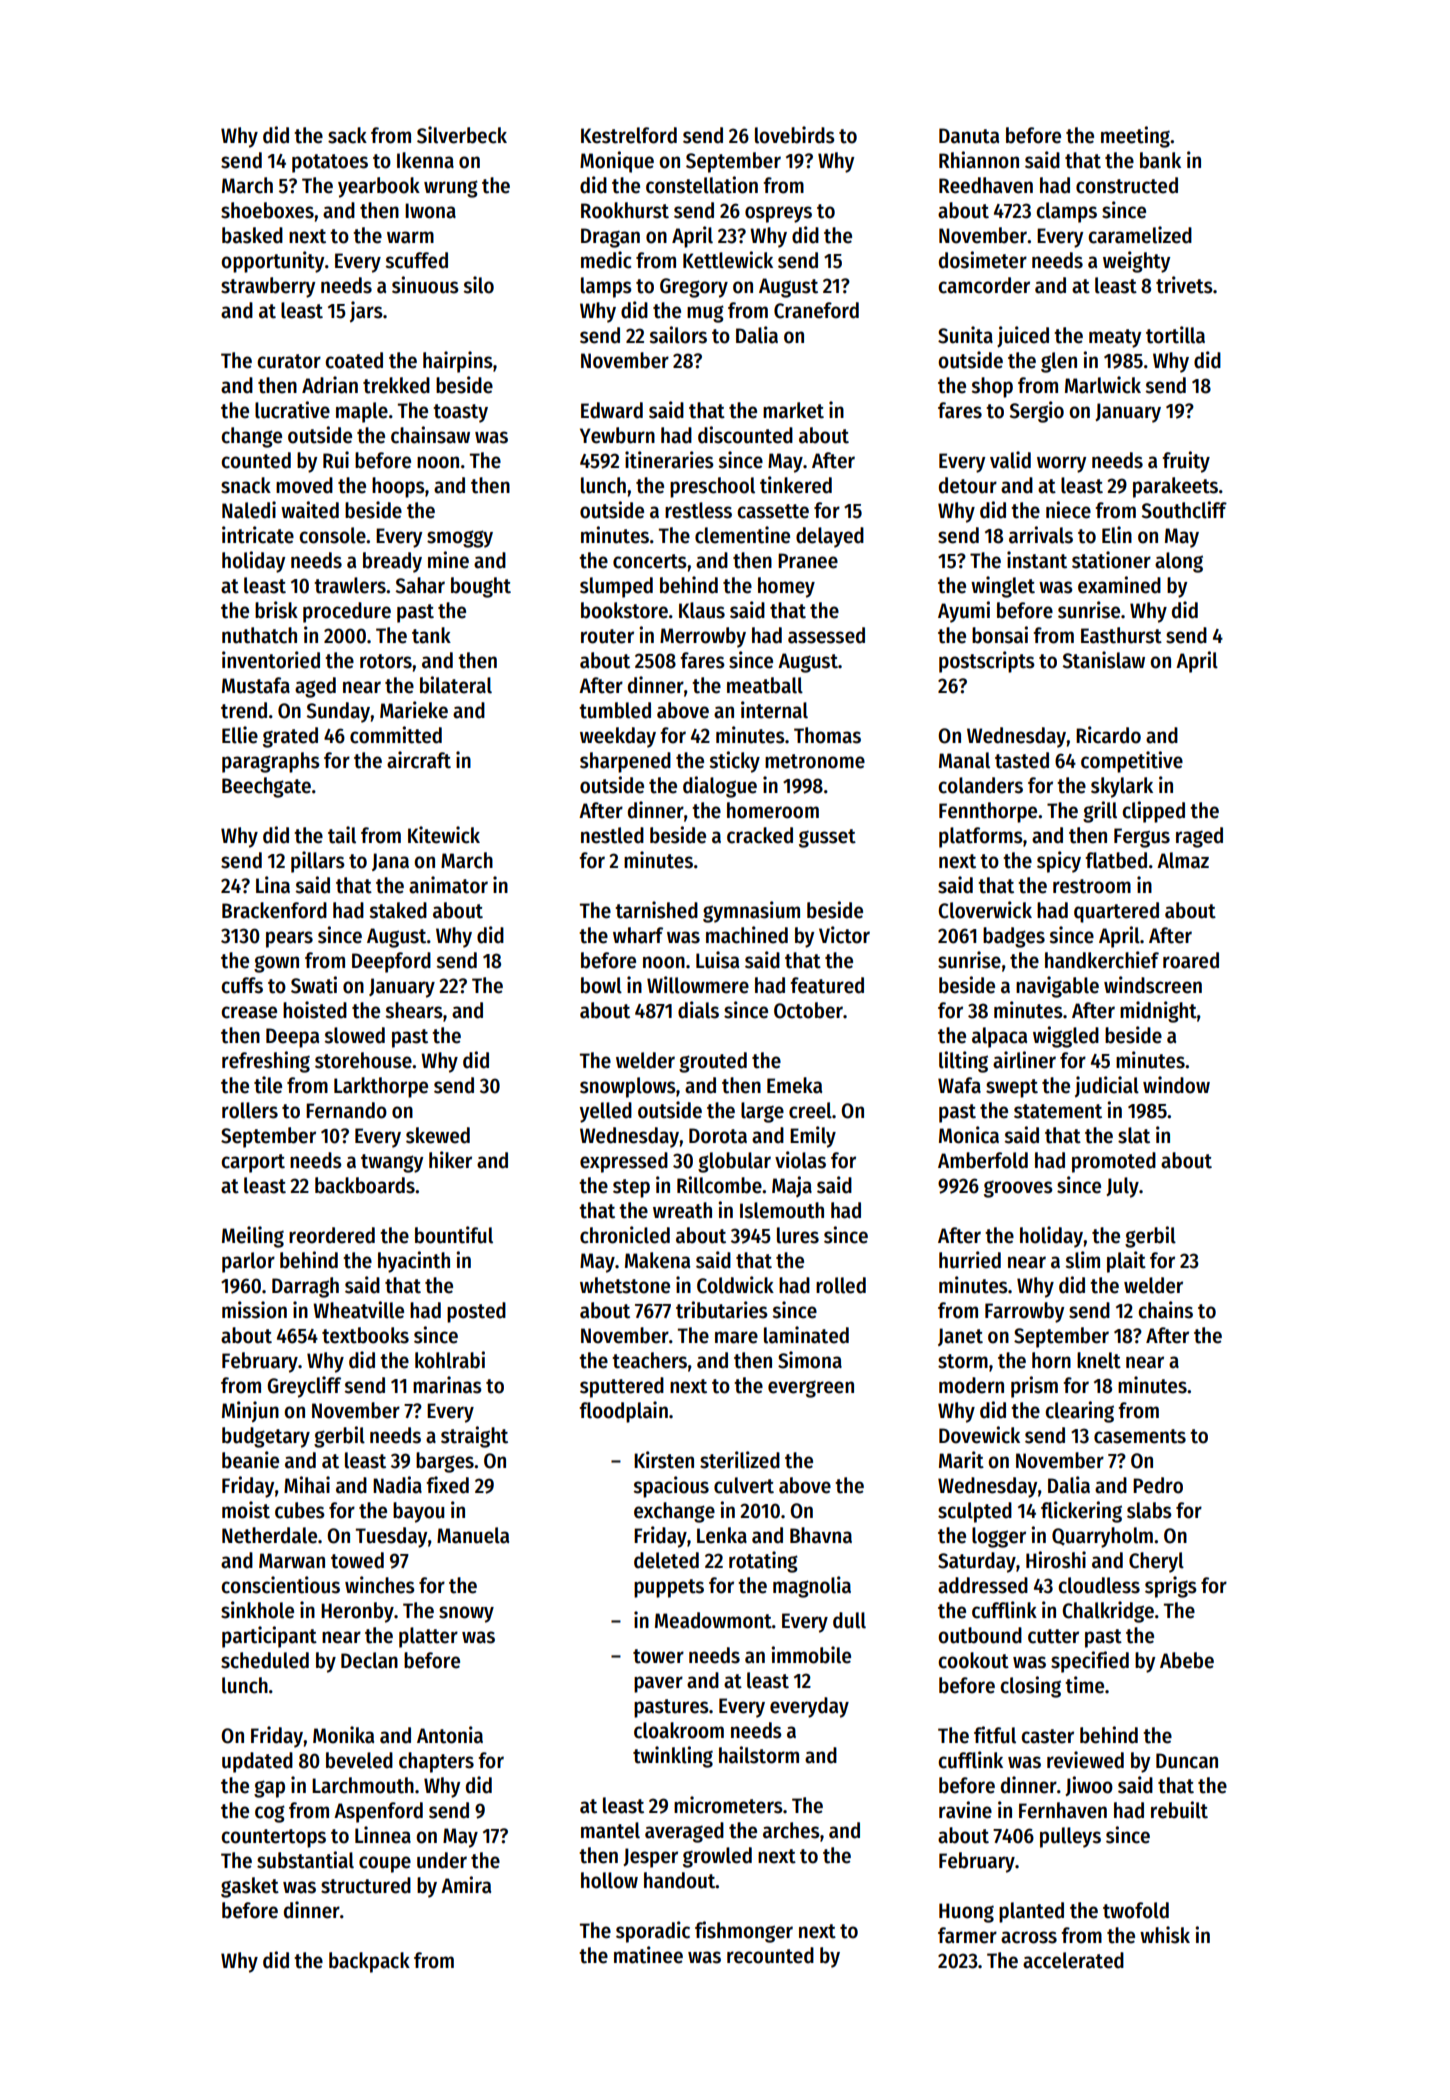 The image size is (1450, 2100). Describe the element at coordinates (1191, 960) in the document. I see `roared` at that location.
